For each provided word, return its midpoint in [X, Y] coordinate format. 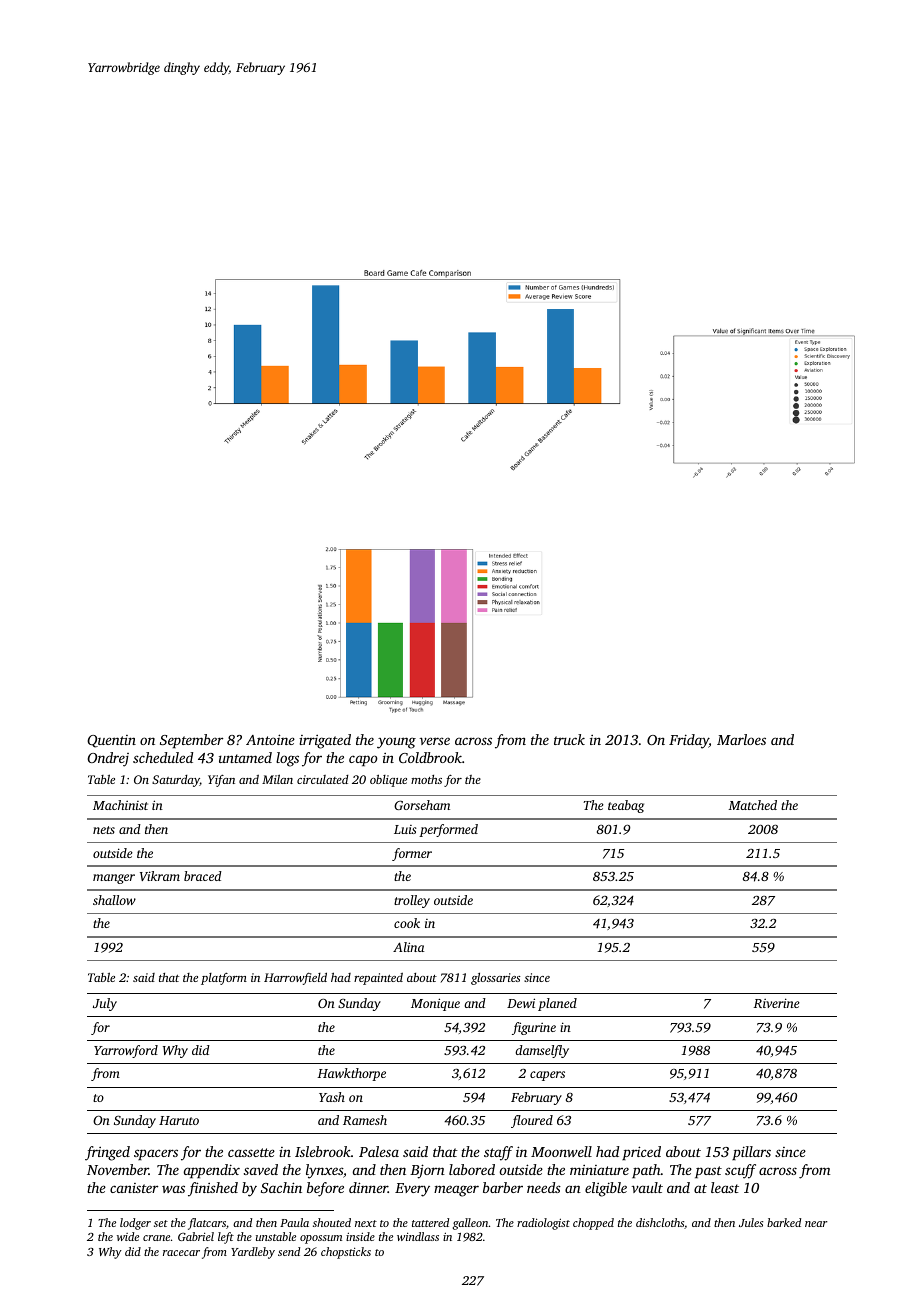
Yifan [221, 781]
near [816, 1224]
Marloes [741, 739]
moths [426, 779]
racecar [181, 1253]
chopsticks [346, 1253]
